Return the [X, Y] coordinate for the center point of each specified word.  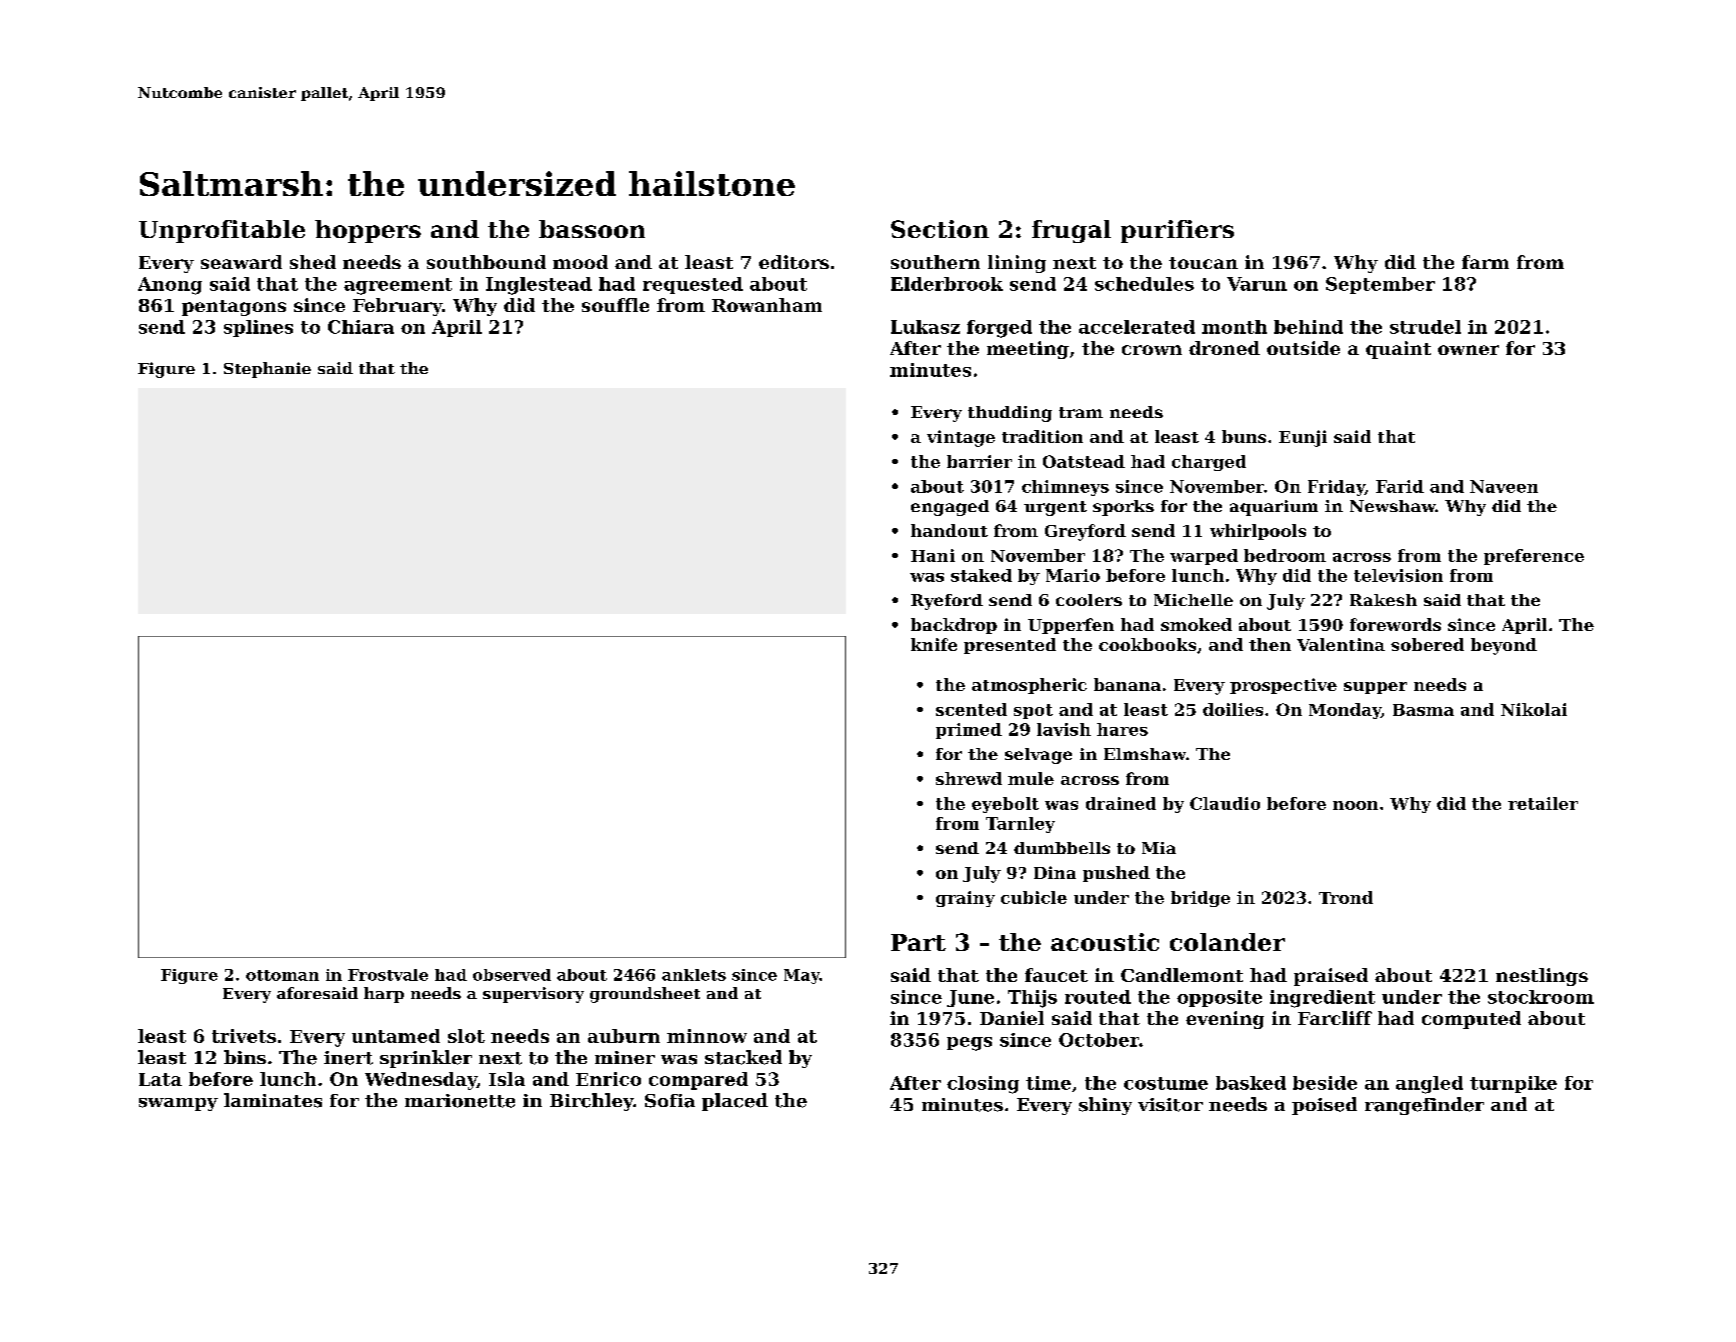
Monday [1345, 711]
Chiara [361, 327]
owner [1468, 350]
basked [1251, 1083]
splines [258, 328]
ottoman [282, 975]
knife [934, 644]
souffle [615, 305]
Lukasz [925, 327]
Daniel [1012, 1018]
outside [1303, 348]
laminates [273, 1100]
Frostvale [388, 975]
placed [735, 1102]
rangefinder [1424, 1106]
